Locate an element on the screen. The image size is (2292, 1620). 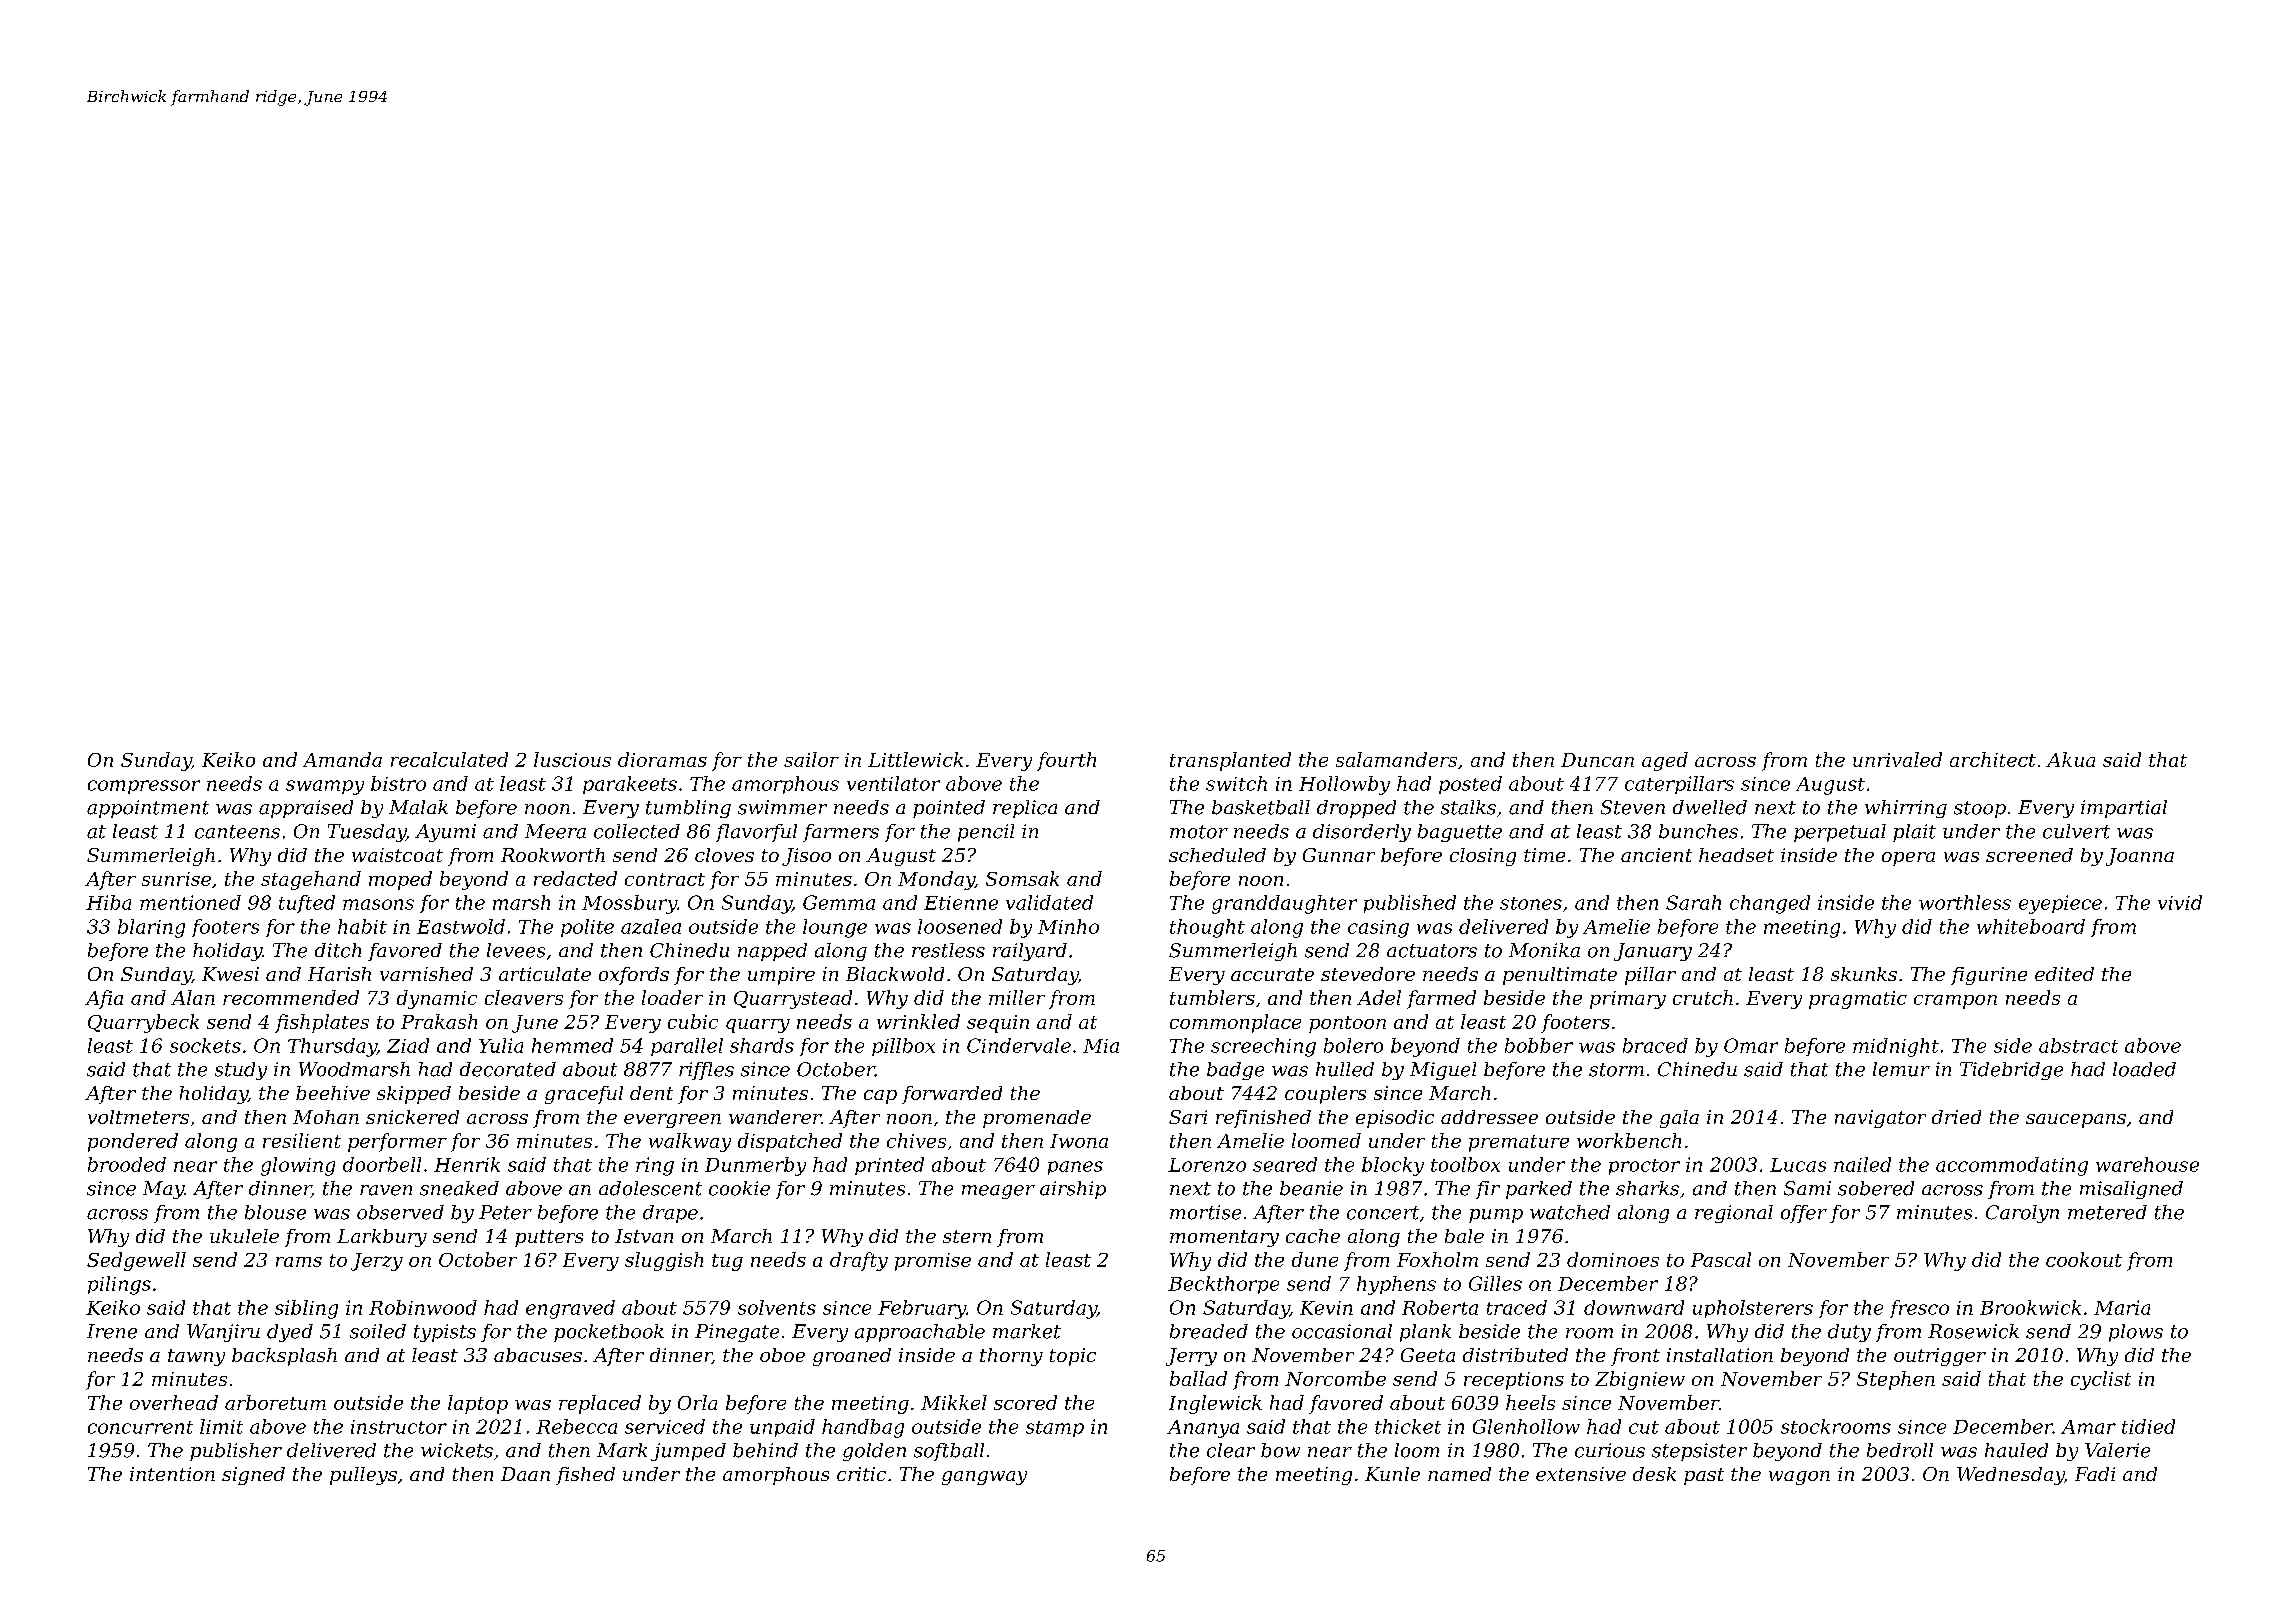
unrivaled is located at coordinates (1897, 759).
